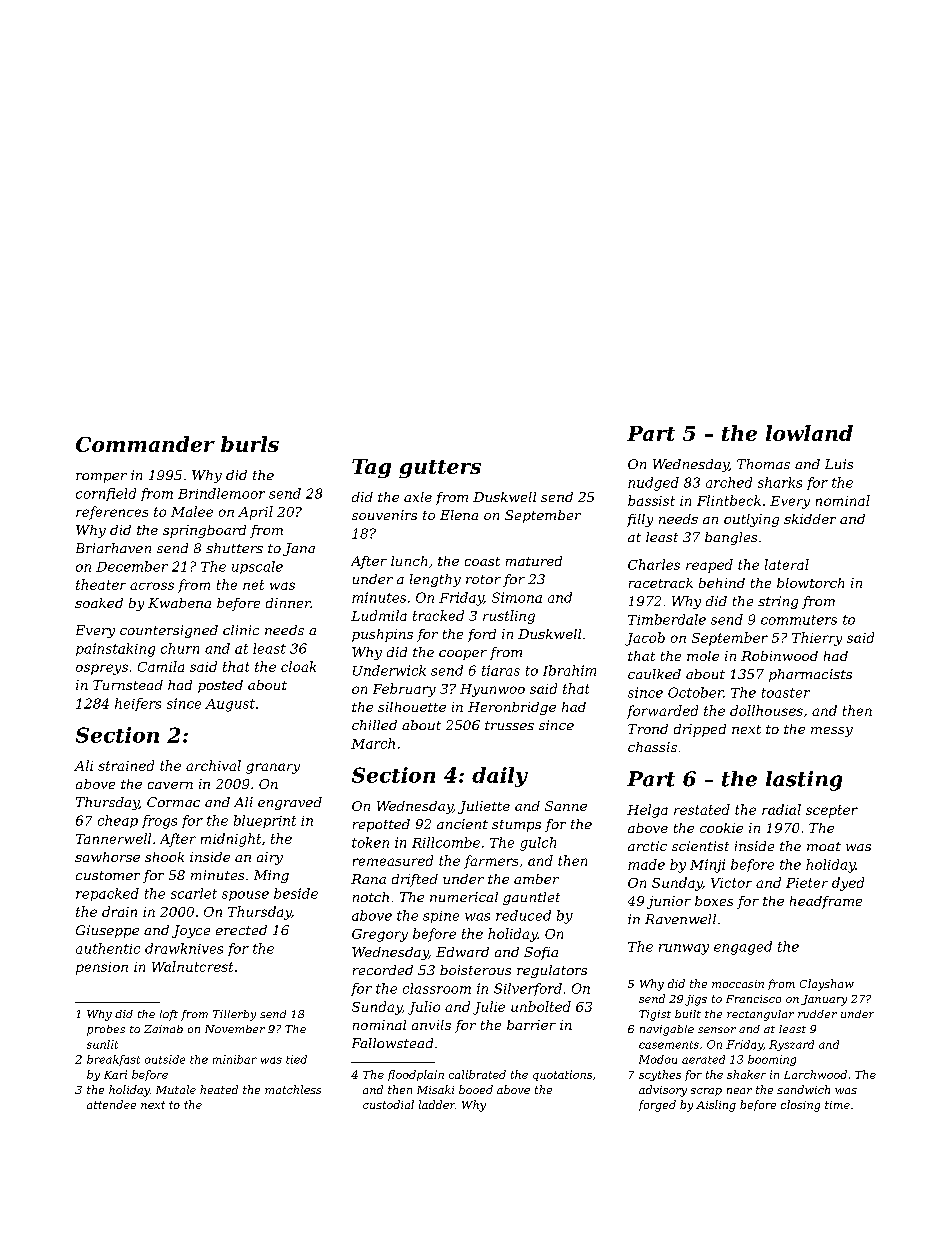 The height and width of the image is (1233, 952). Describe the element at coordinates (809, 433) in the image. I see `lowland` at that location.
